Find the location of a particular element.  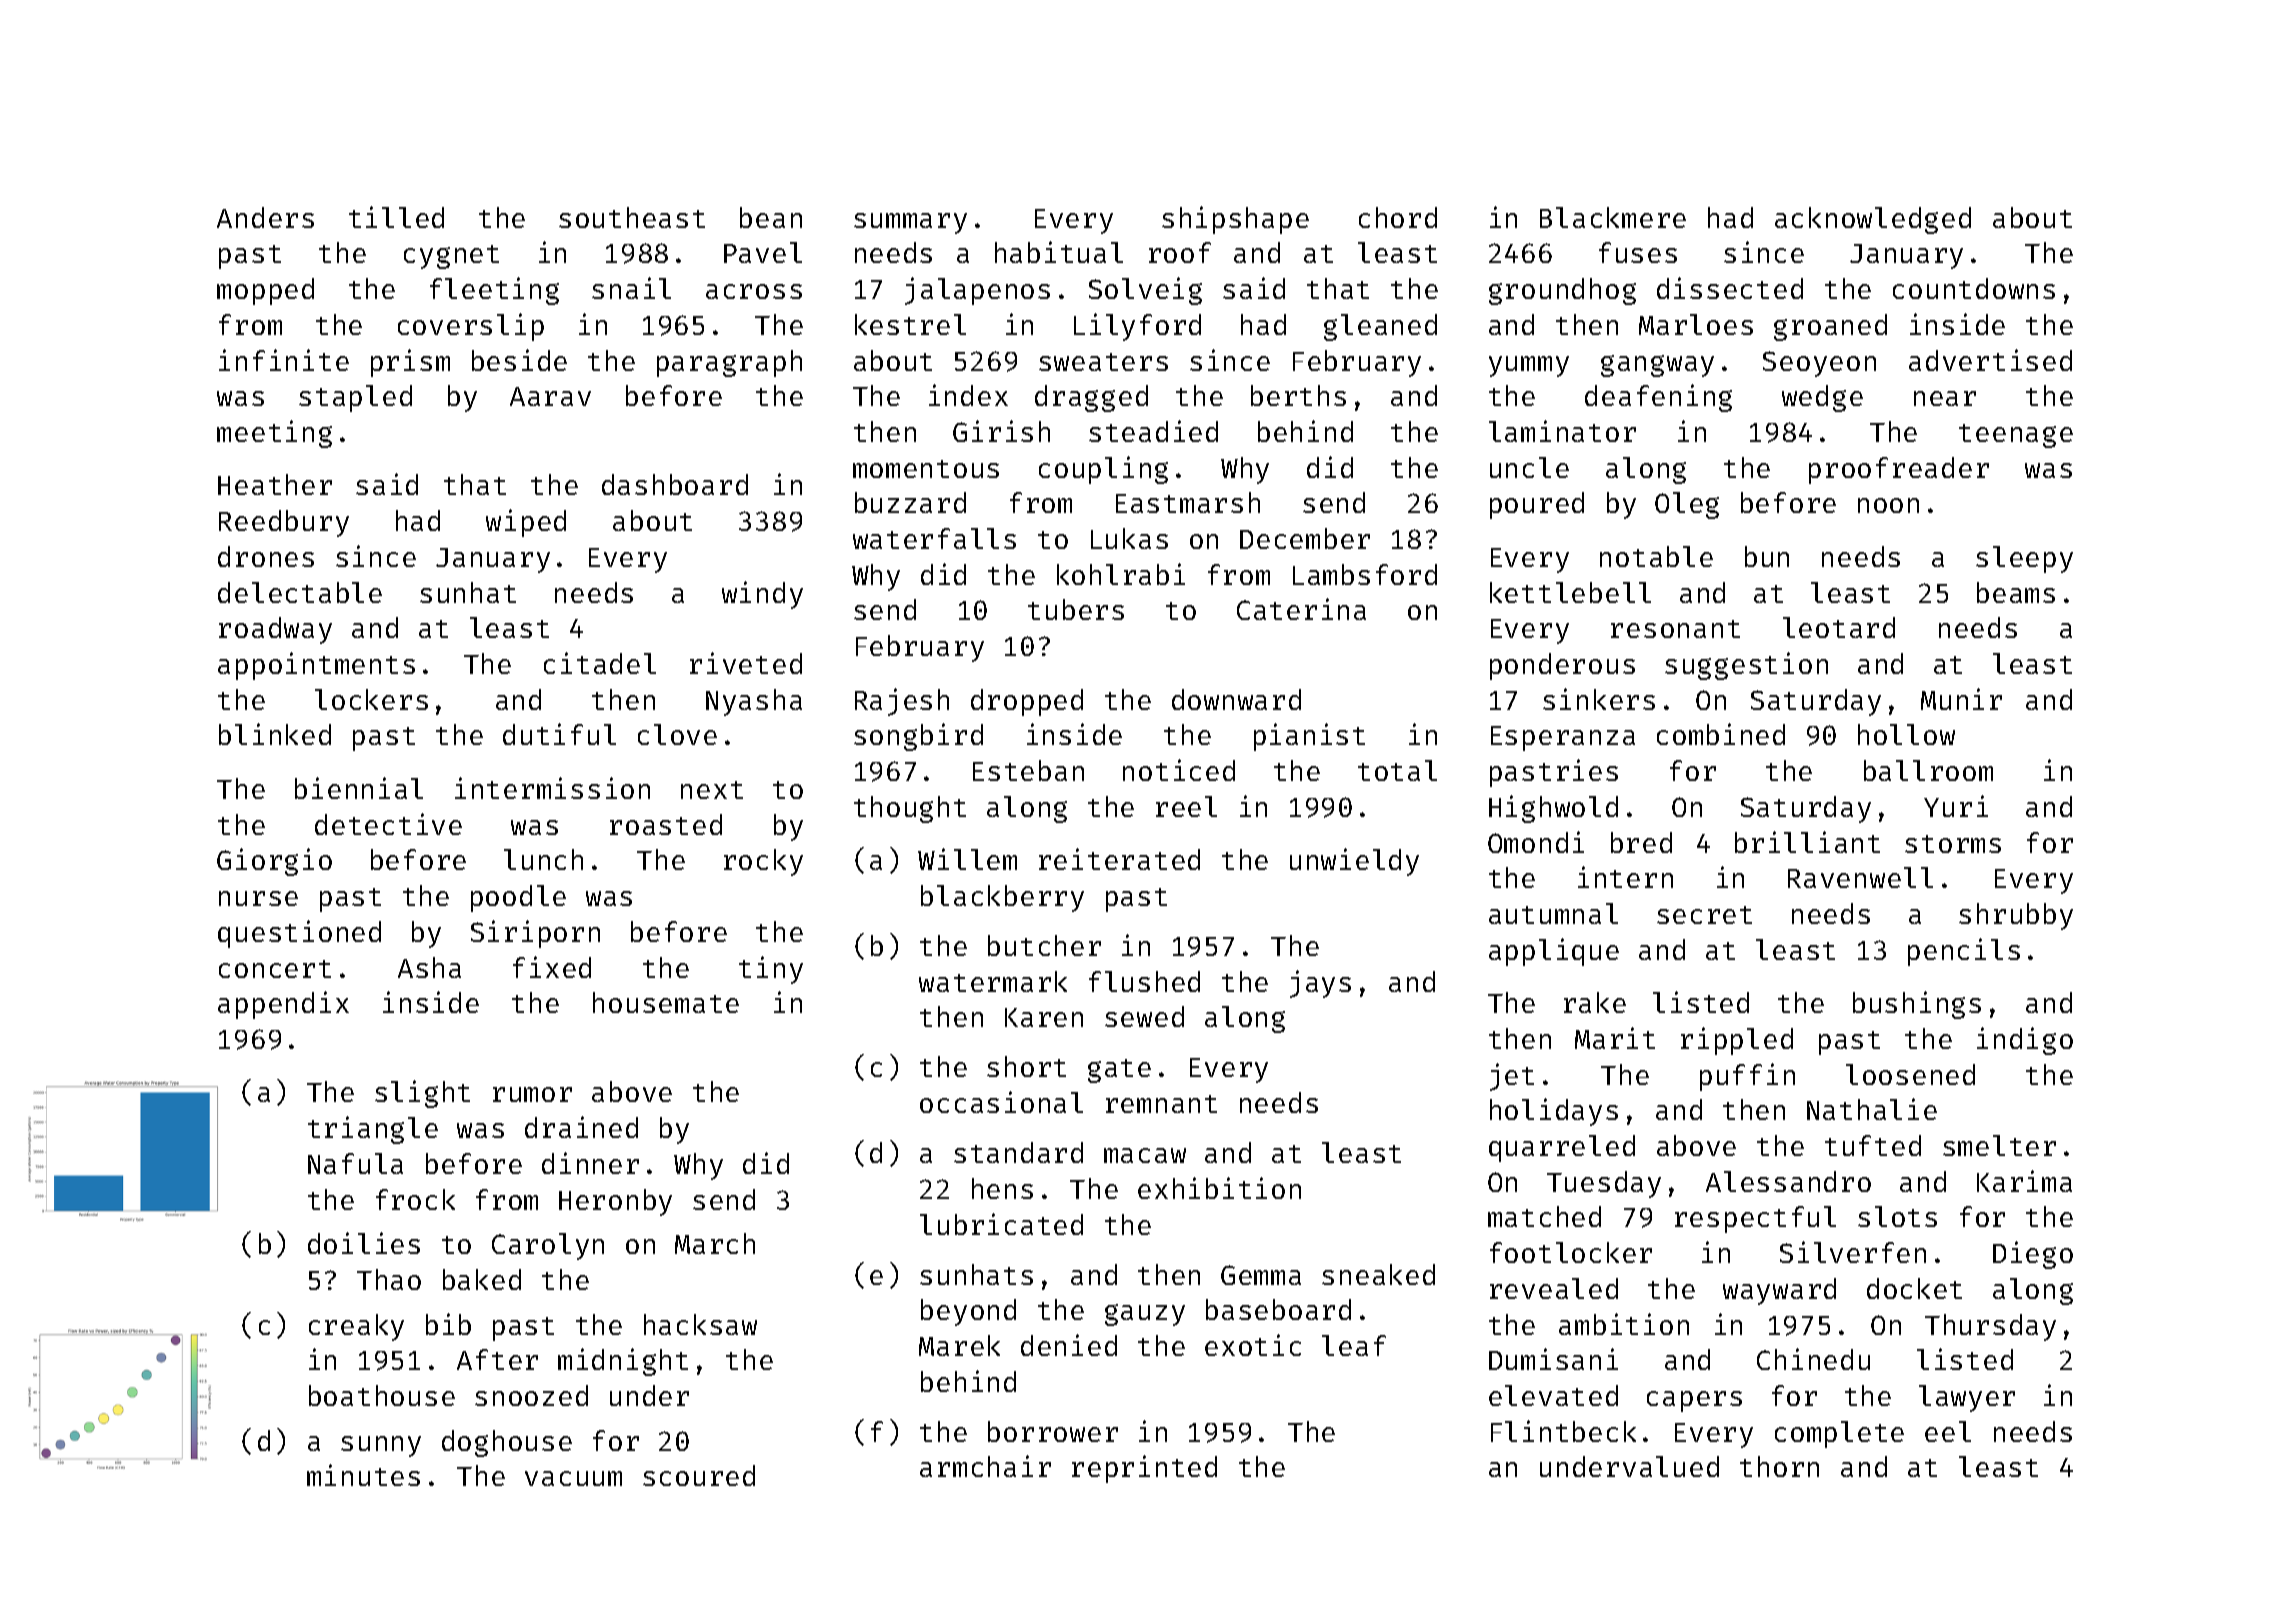

minutes is located at coordinates (363, 1475).
